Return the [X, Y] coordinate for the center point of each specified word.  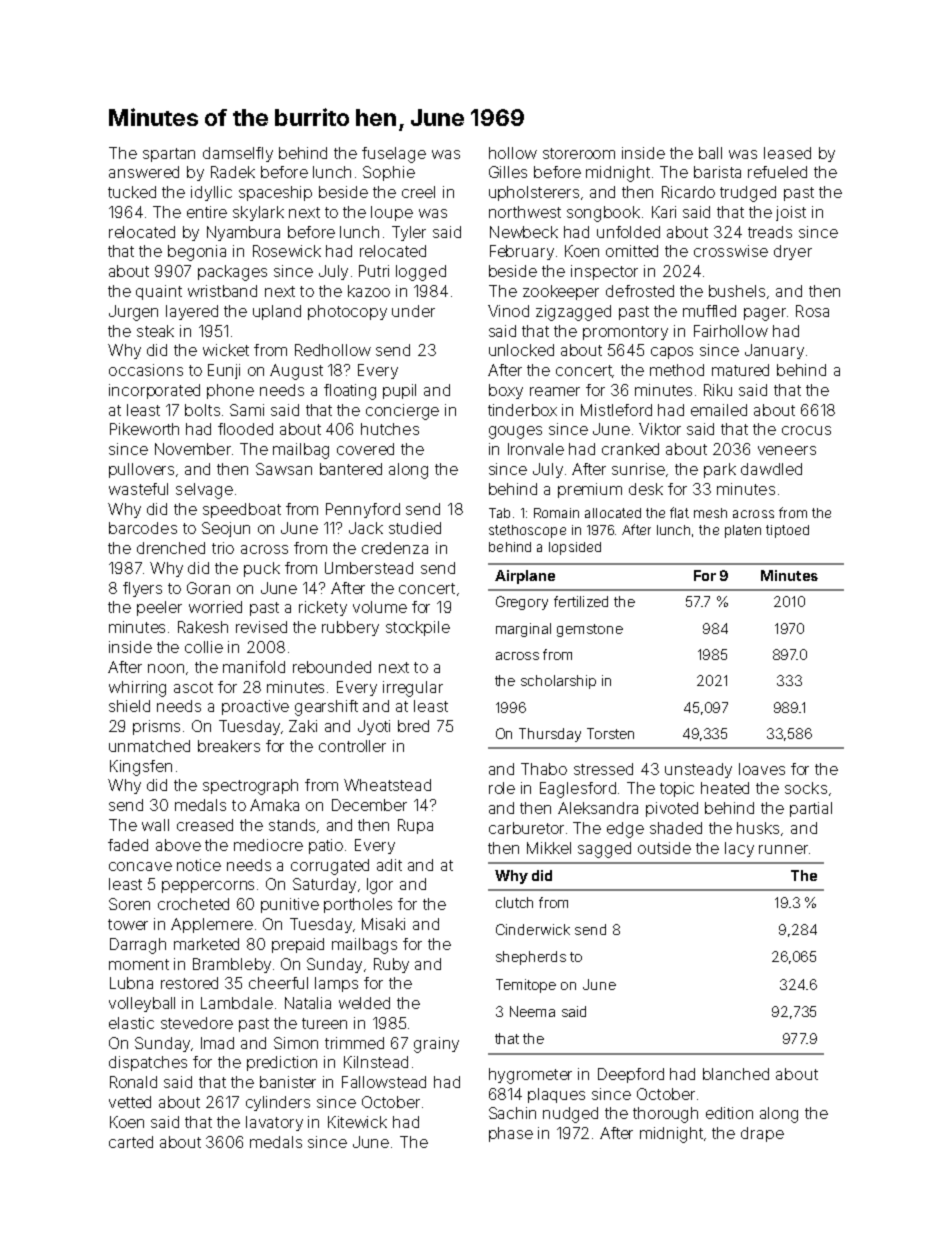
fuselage [394, 155]
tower [128, 924]
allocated [613, 513]
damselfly [238, 154]
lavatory [274, 1123]
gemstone [590, 630]
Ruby [391, 965]
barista [717, 172]
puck [262, 569]
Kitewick [357, 1122]
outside [664, 848]
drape [762, 1134]
